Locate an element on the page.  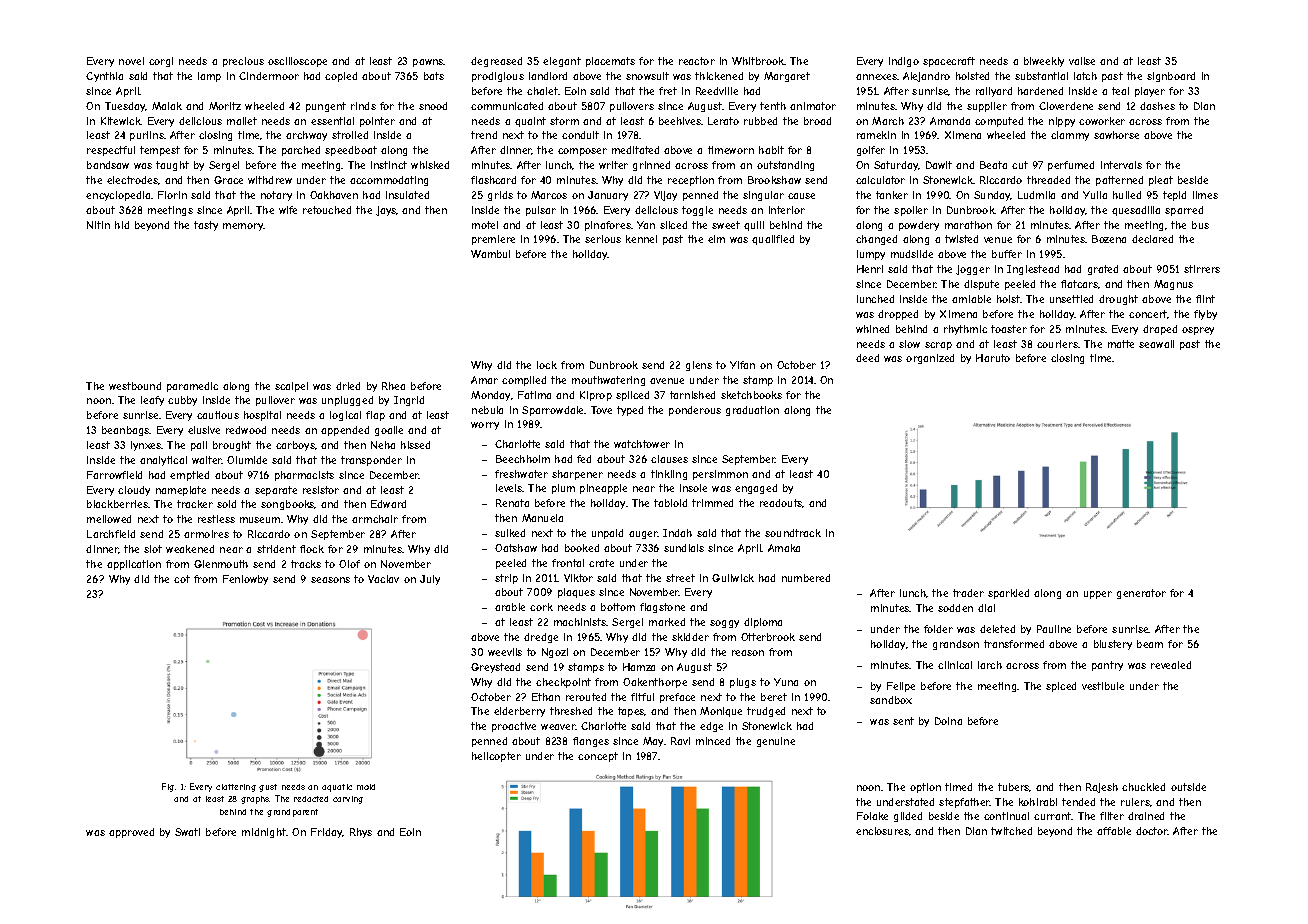
Cynthia is located at coordinates (104, 77).
